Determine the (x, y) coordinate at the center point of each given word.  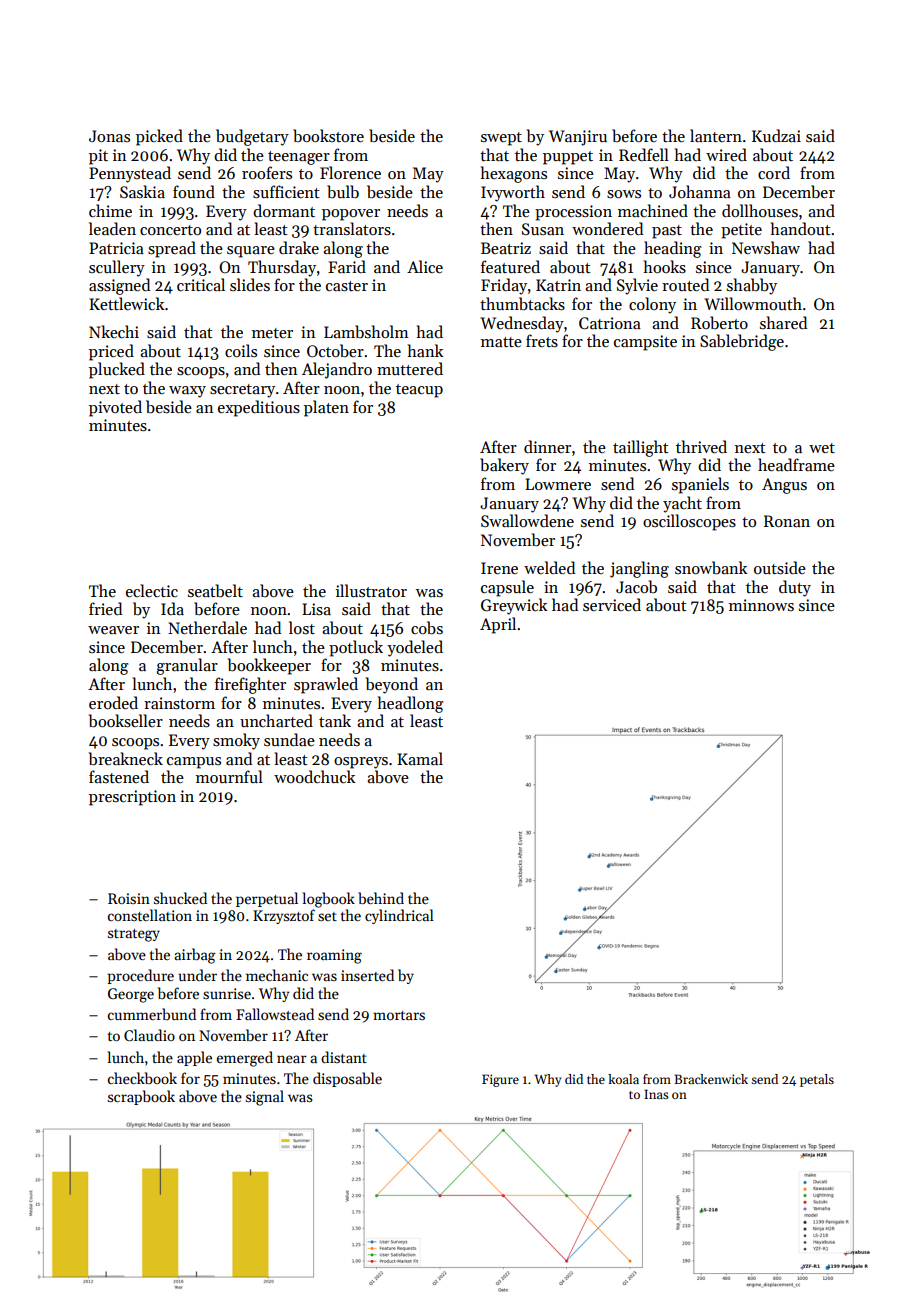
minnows (761, 605)
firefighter (250, 685)
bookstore (328, 135)
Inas (656, 1094)
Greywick (514, 606)
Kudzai (776, 135)
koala (623, 1079)
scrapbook (141, 1097)
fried (105, 608)
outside (780, 568)
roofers (267, 172)
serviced (612, 604)
